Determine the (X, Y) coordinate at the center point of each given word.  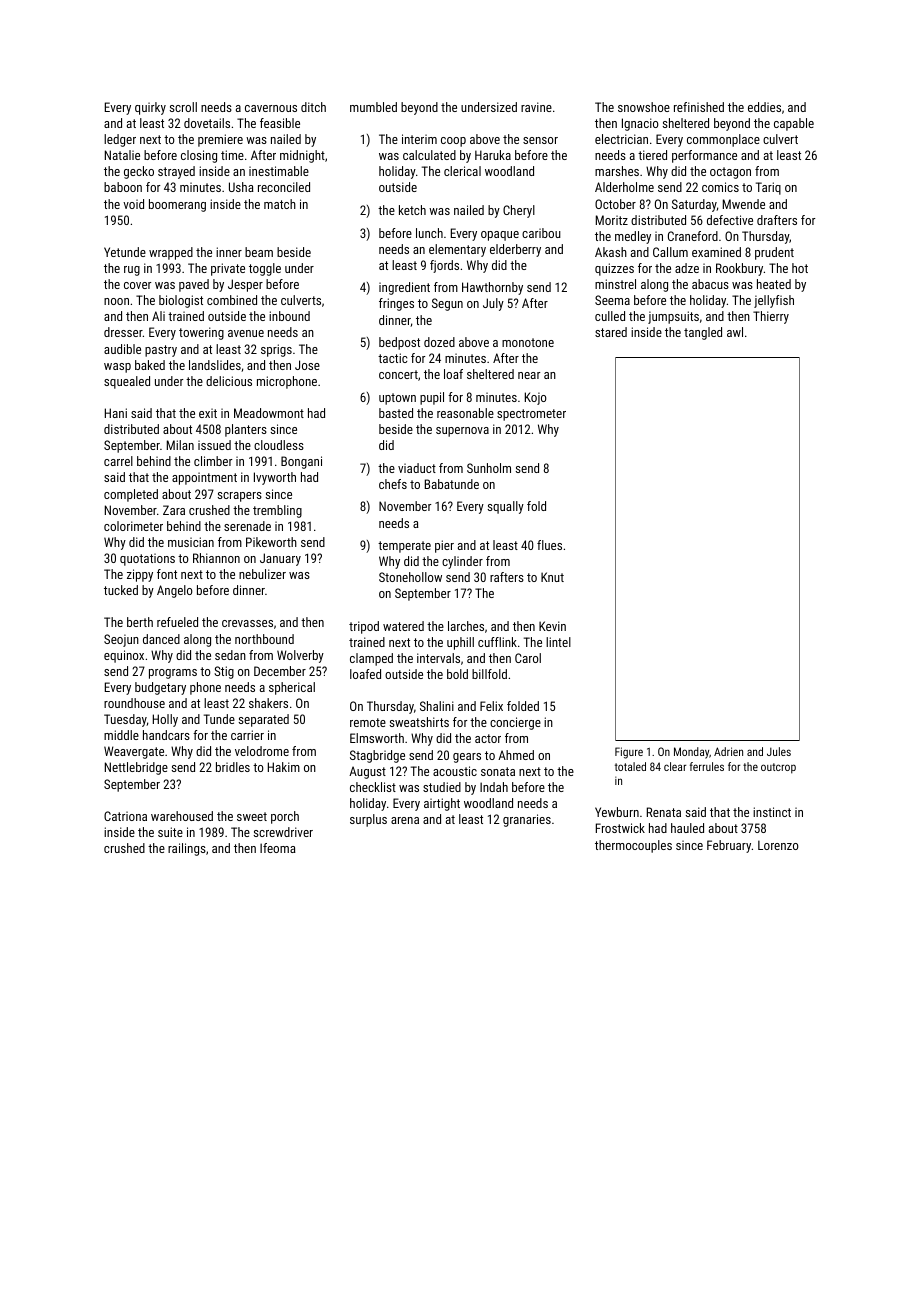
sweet (252, 816)
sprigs (276, 350)
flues (549, 545)
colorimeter (133, 526)
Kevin (552, 626)
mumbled (373, 107)
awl (735, 332)
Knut (552, 577)
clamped (371, 659)
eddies (764, 107)
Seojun (121, 640)
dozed (439, 342)
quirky (150, 108)
